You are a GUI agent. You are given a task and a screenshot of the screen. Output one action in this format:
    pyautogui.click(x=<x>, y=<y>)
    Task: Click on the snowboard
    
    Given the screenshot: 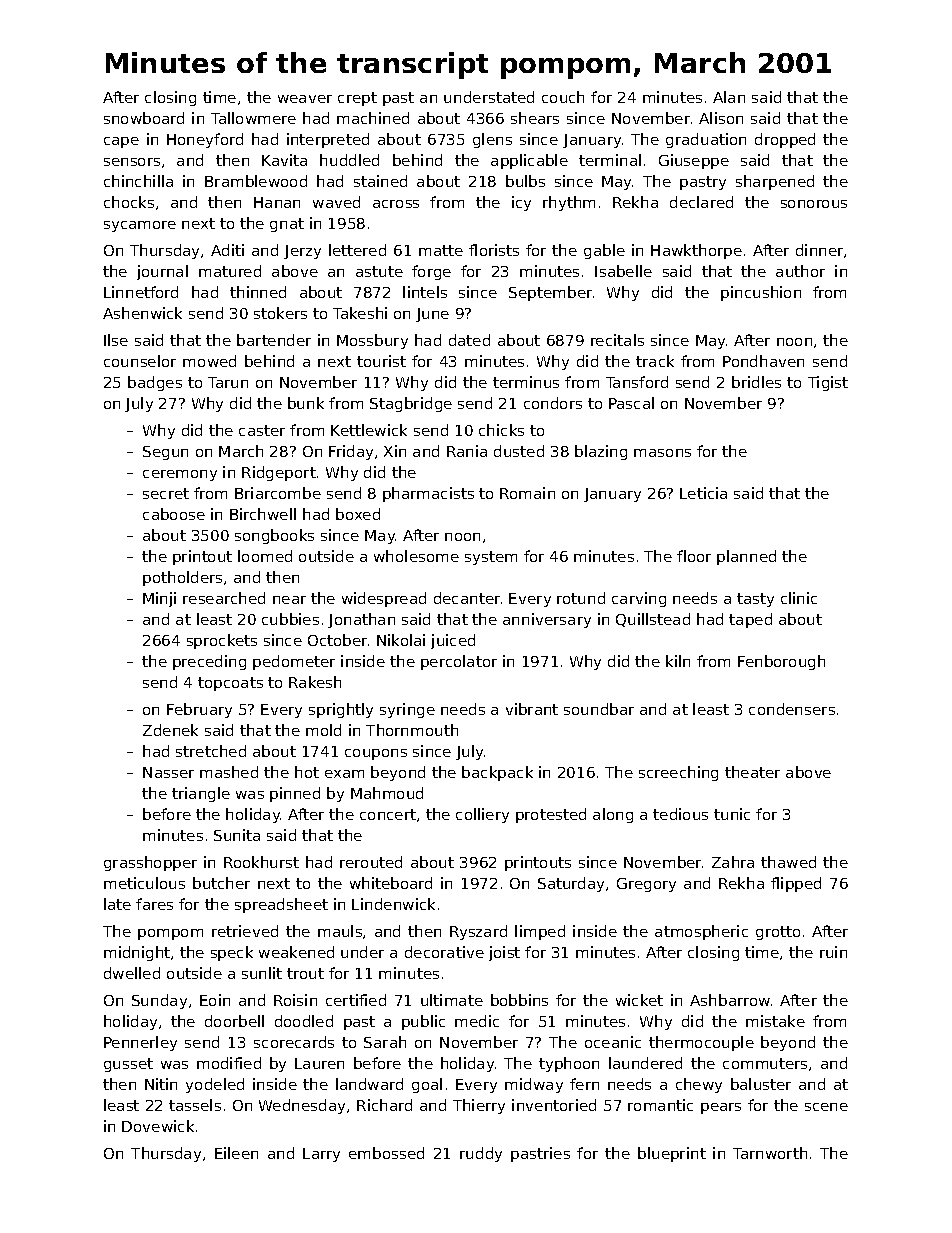 What is the action you would take?
    pyautogui.click(x=144, y=118)
